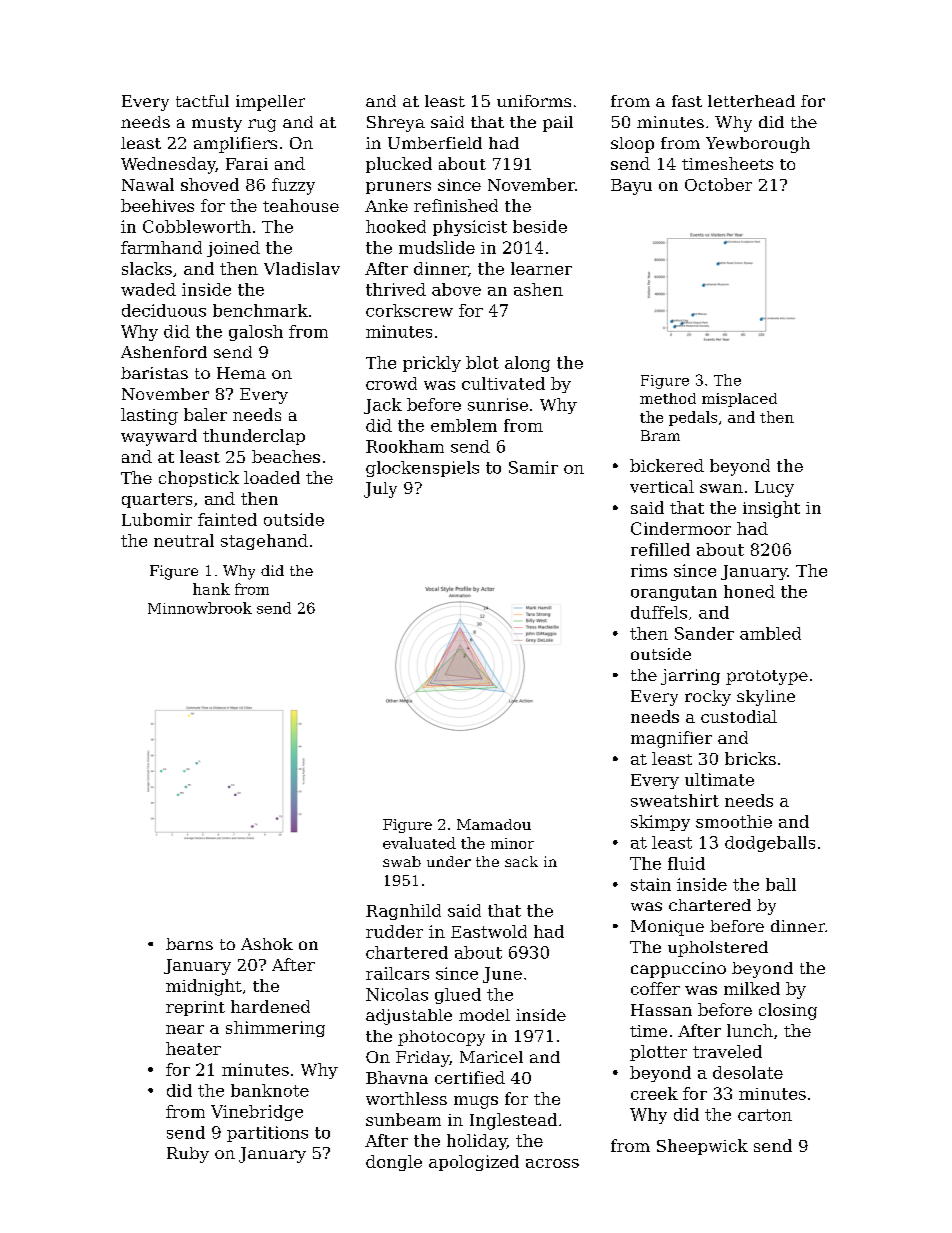 The height and width of the document is (1233, 952). I want to click on stagehand, so click(264, 542).
